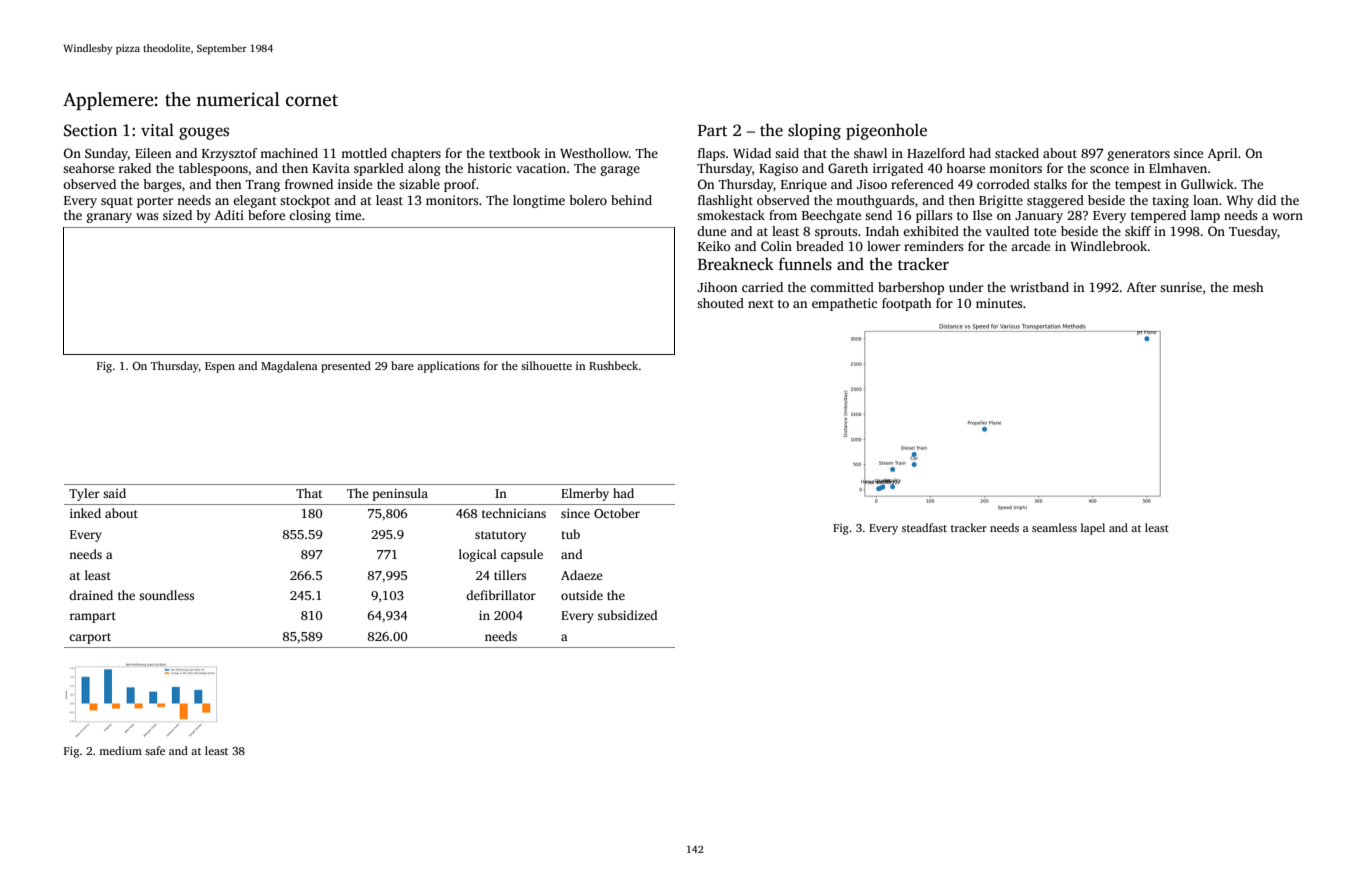 The image size is (1372, 887). What do you see at coordinates (836, 233) in the document?
I see `sprouts` at bounding box center [836, 233].
